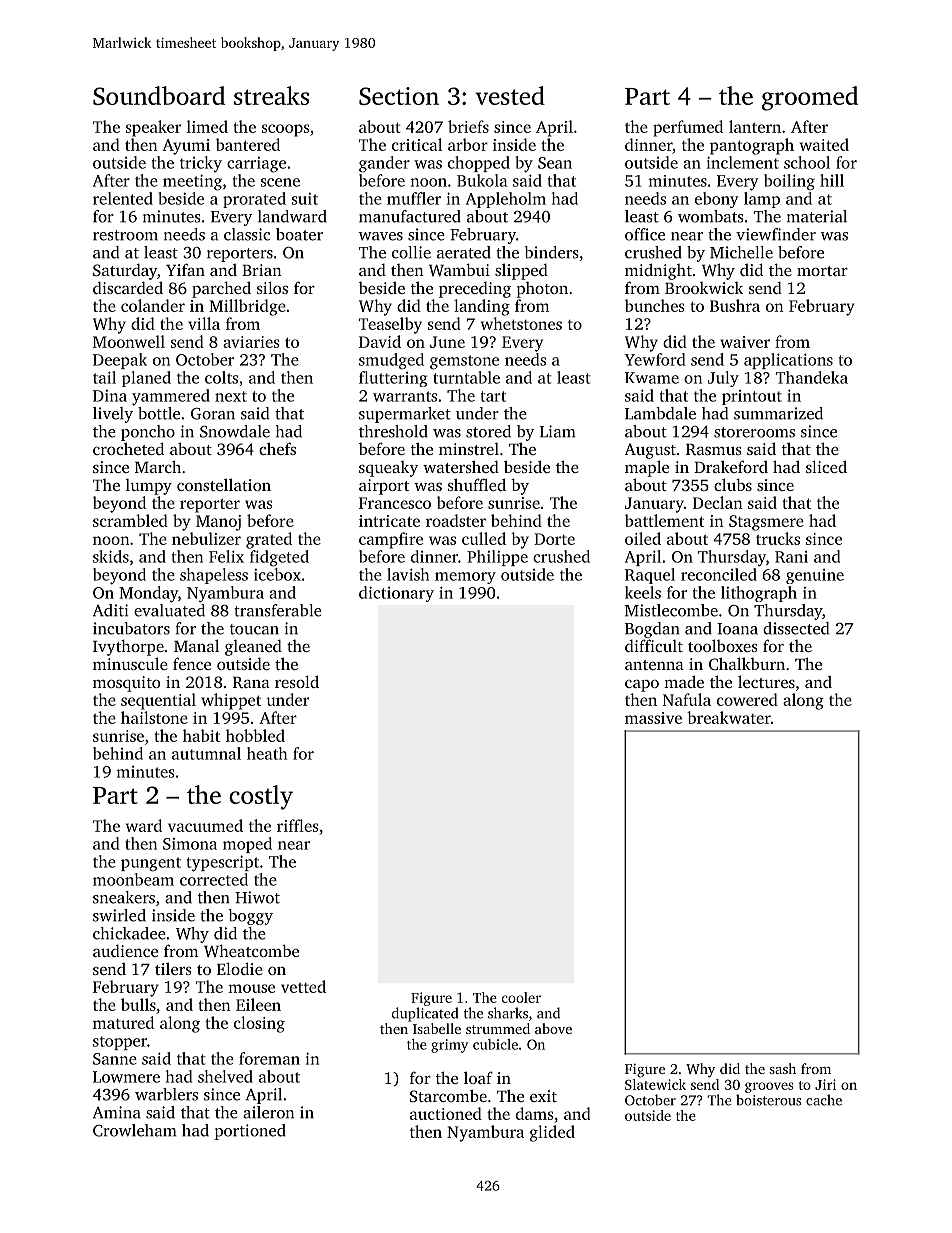  What do you see at coordinates (729, 717) in the image?
I see `breakwater` at bounding box center [729, 717].
